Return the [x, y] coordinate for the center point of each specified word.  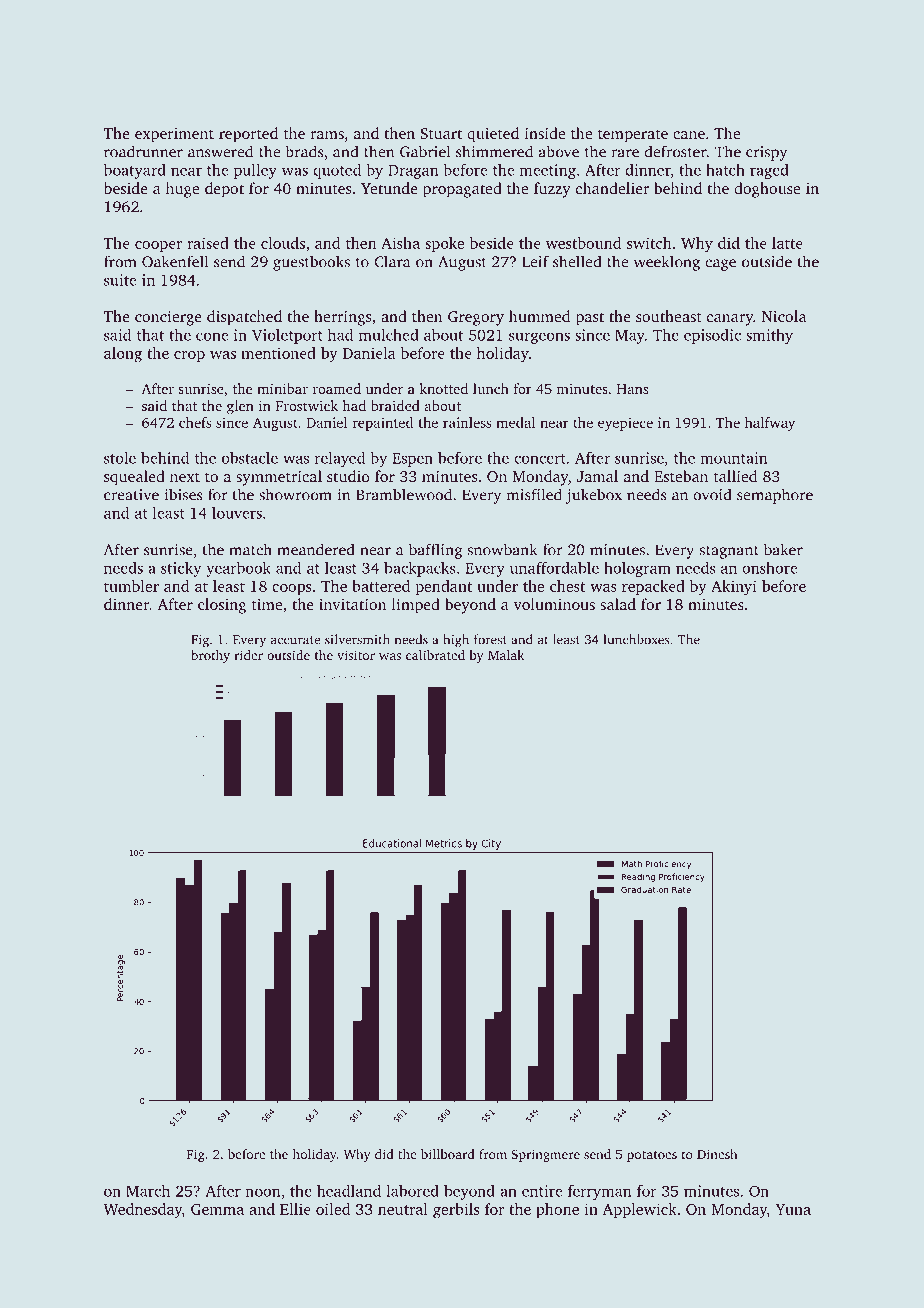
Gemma [217, 1209]
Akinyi [734, 588]
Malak [506, 655]
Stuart [441, 133]
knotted [443, 388]
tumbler [131, 586]
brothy [210, 656]
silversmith [357, 639]
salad [618, 604]
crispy [766, 153]
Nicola [784, 316]
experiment [174, 135]
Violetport [287, 336]
